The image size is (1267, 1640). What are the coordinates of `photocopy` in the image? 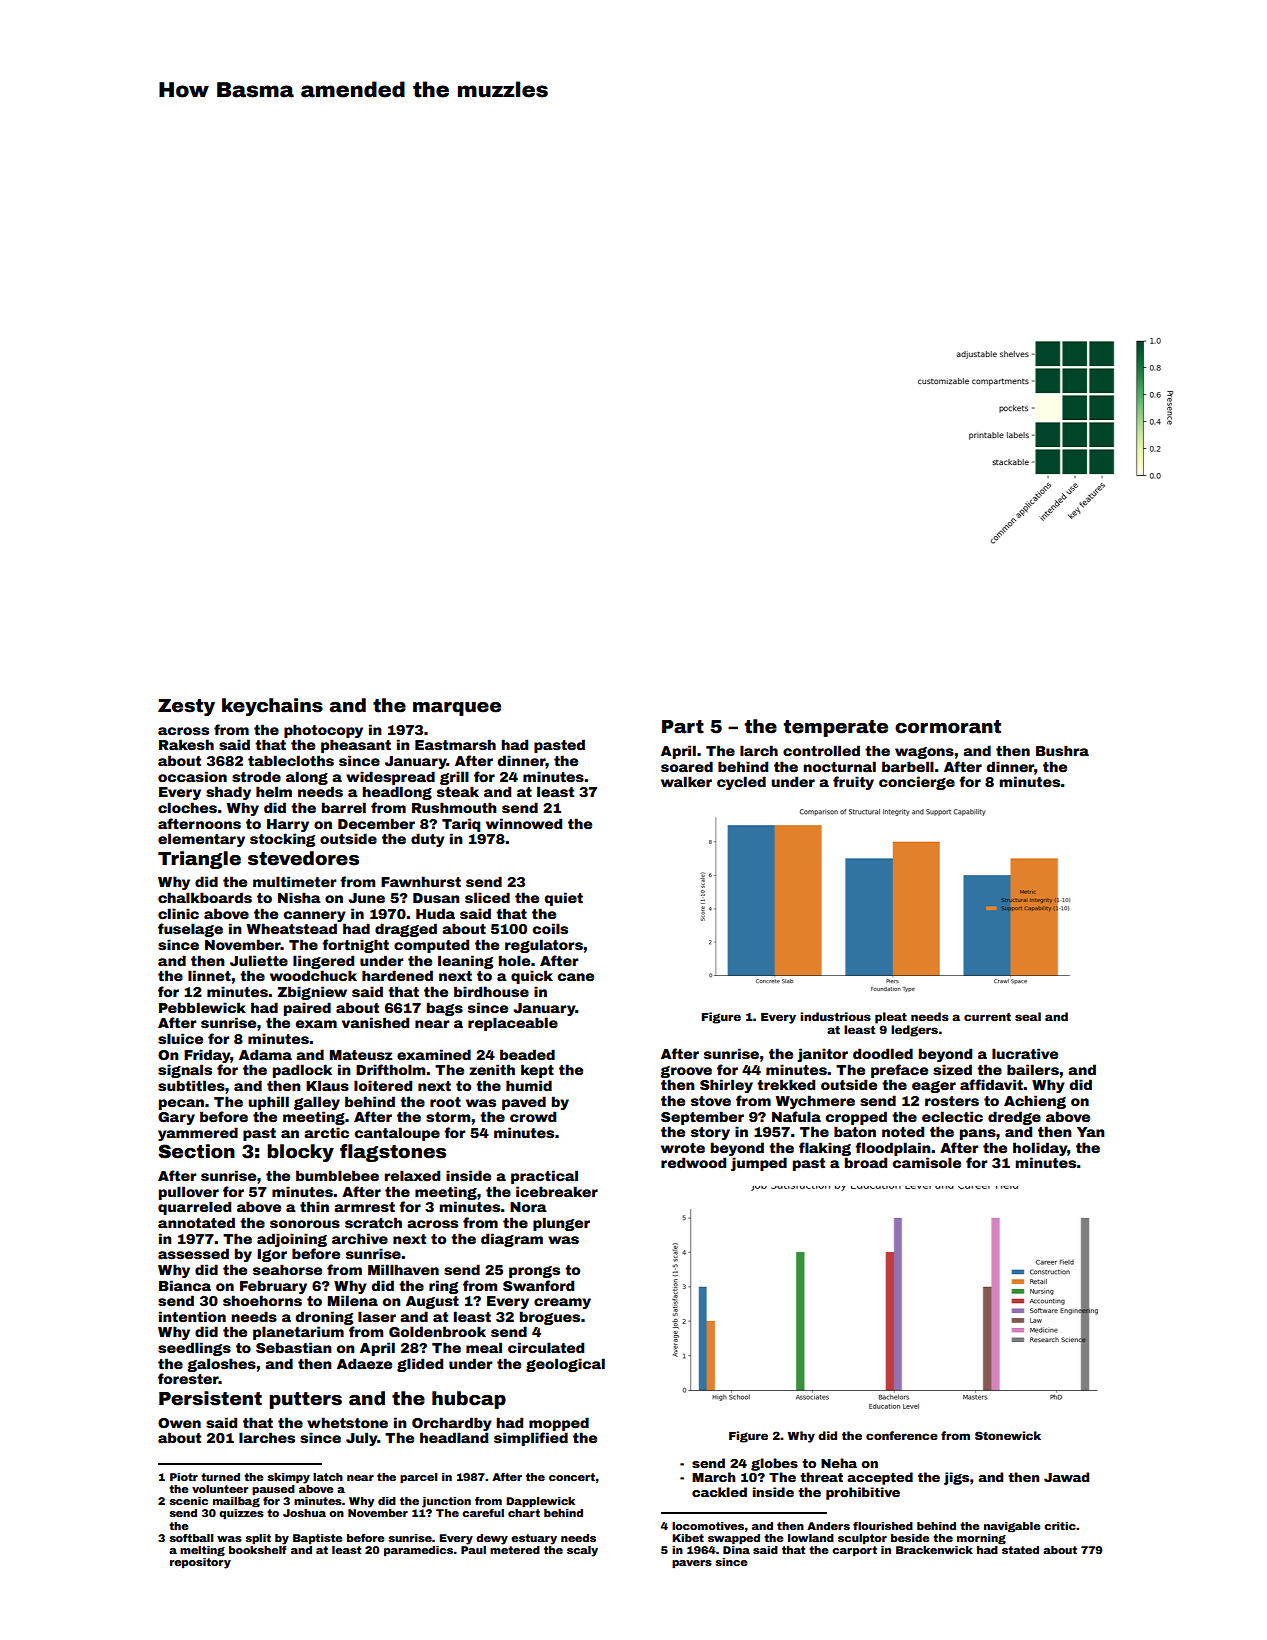 It's located at (323, 731).
